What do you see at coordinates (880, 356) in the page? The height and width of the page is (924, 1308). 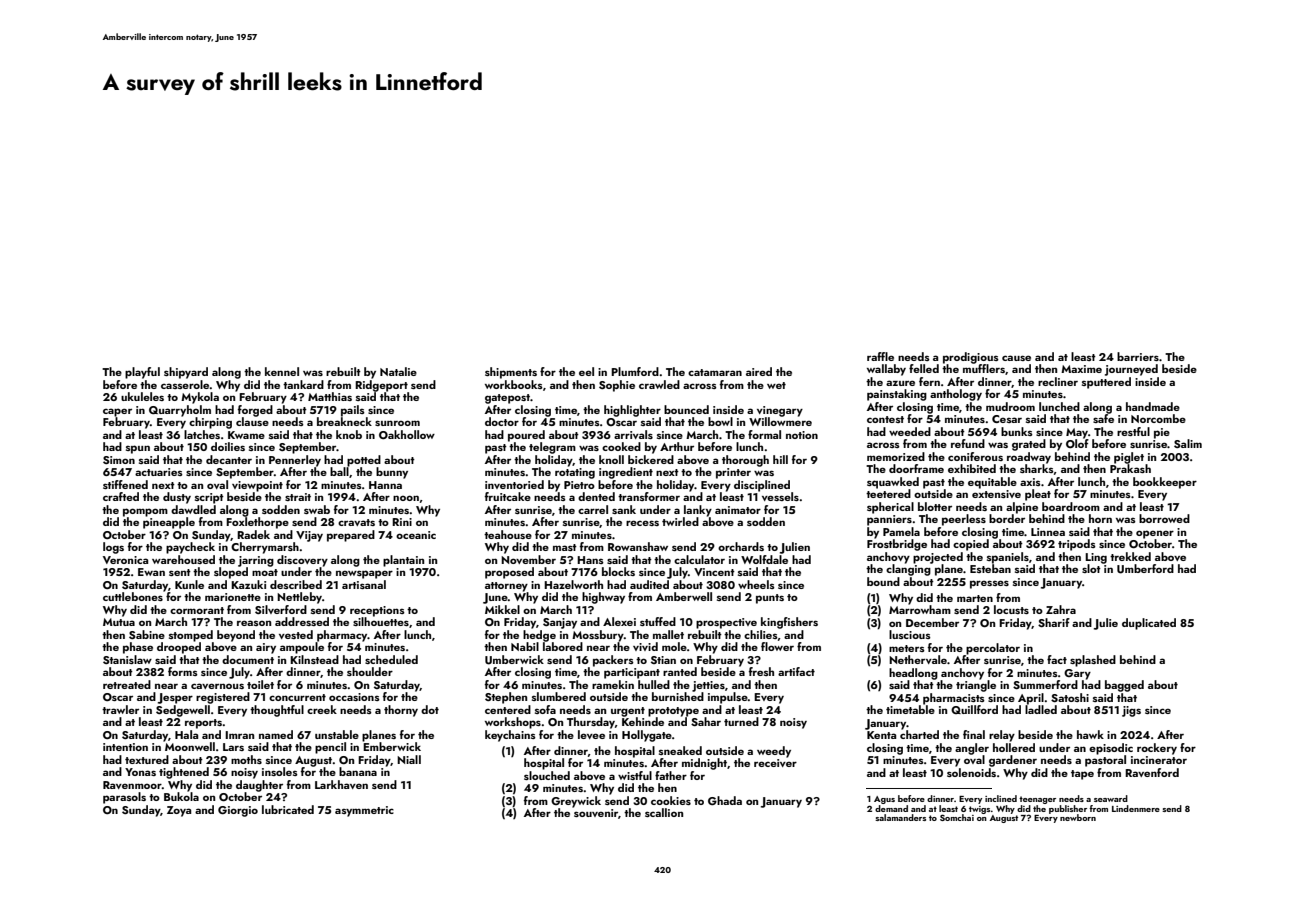 I see `raffle` at bounding box center [880, 356].
